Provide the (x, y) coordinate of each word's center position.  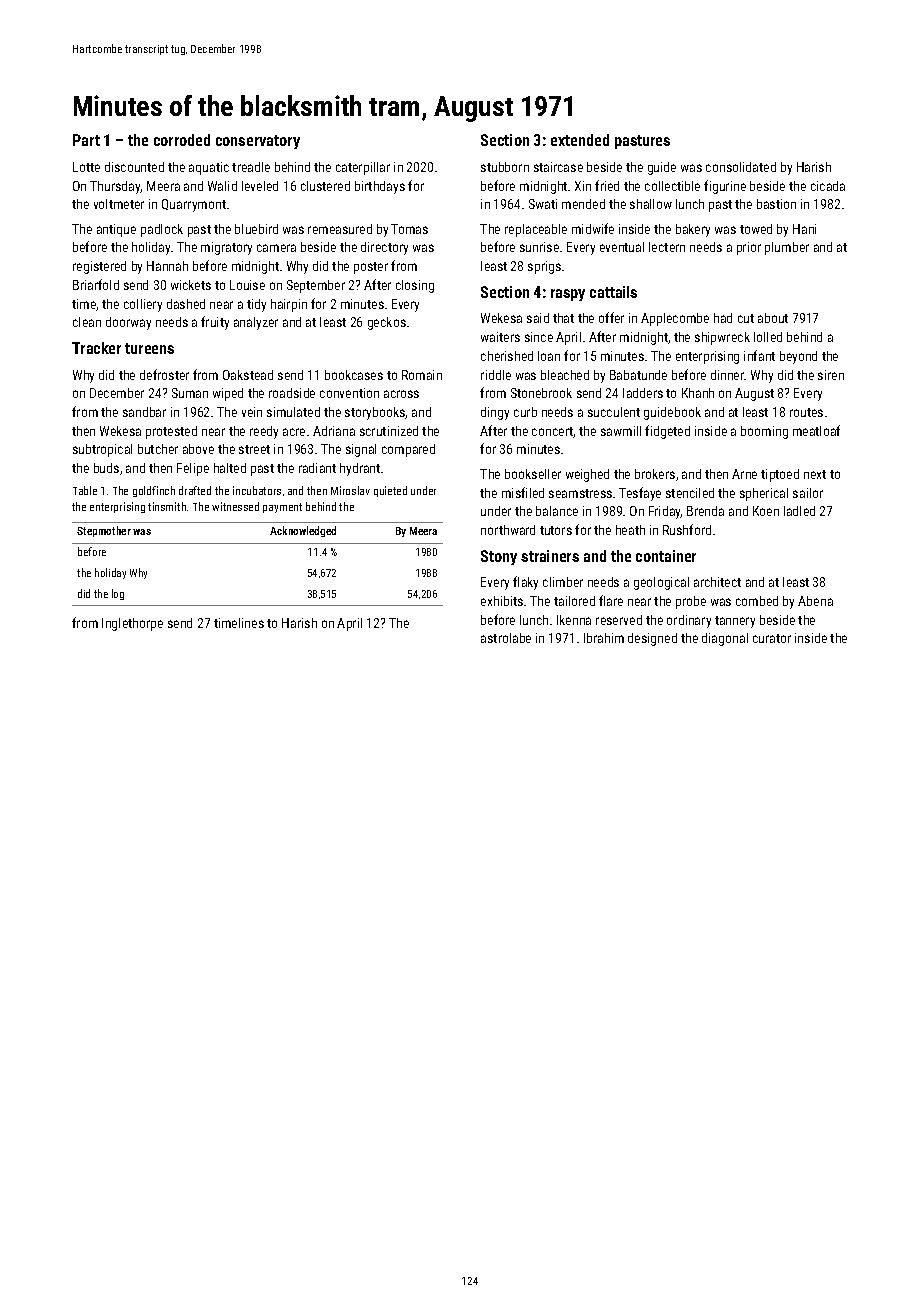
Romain (422, 375)
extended (580, 140)
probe (691, 602)
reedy (264, 432)
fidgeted (667, 432)
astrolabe (506, 638)
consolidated (741, 167)
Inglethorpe (132, 624)
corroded (182, 140)
